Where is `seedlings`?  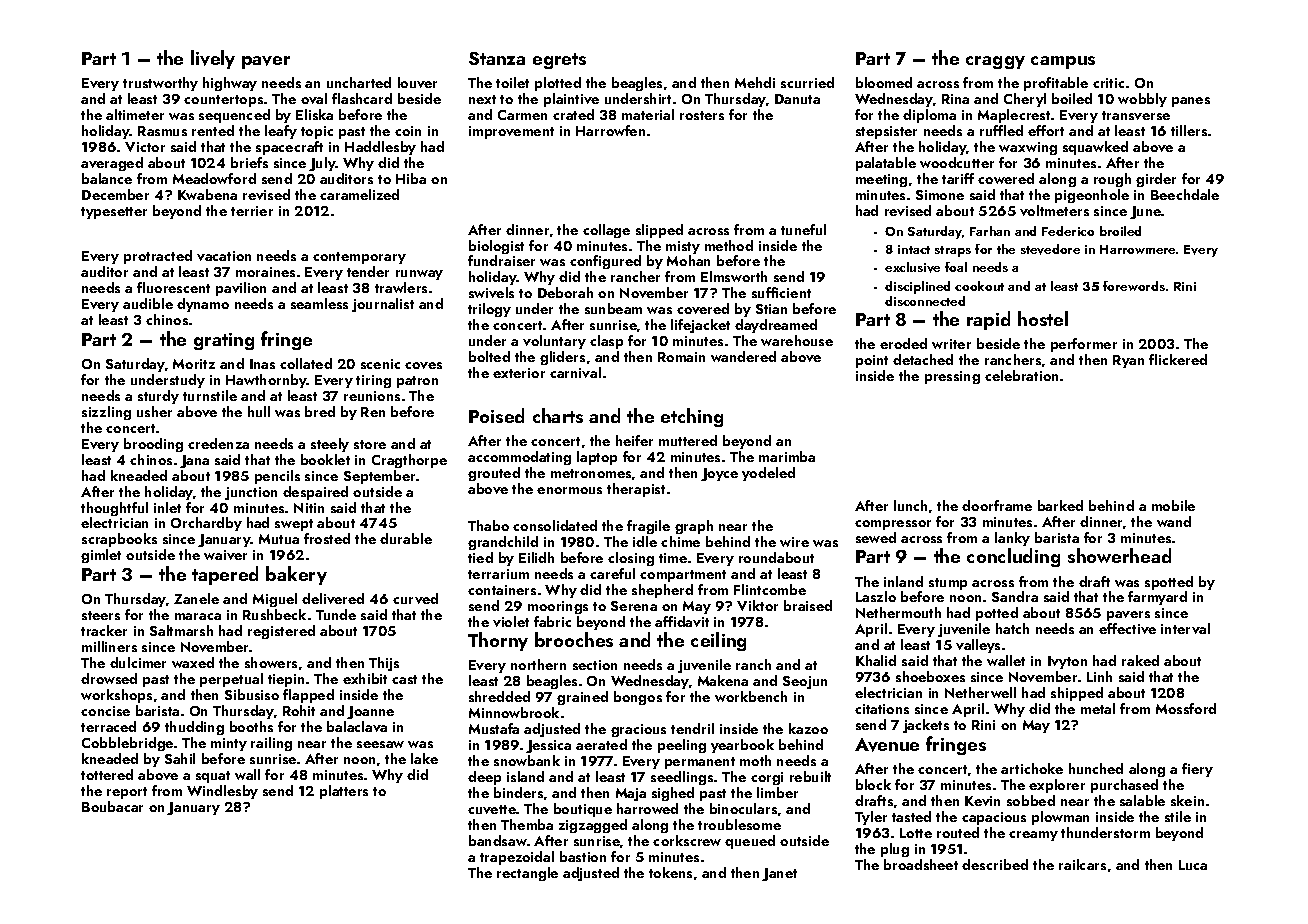 seedlings is located at coordinates (682, 778).
